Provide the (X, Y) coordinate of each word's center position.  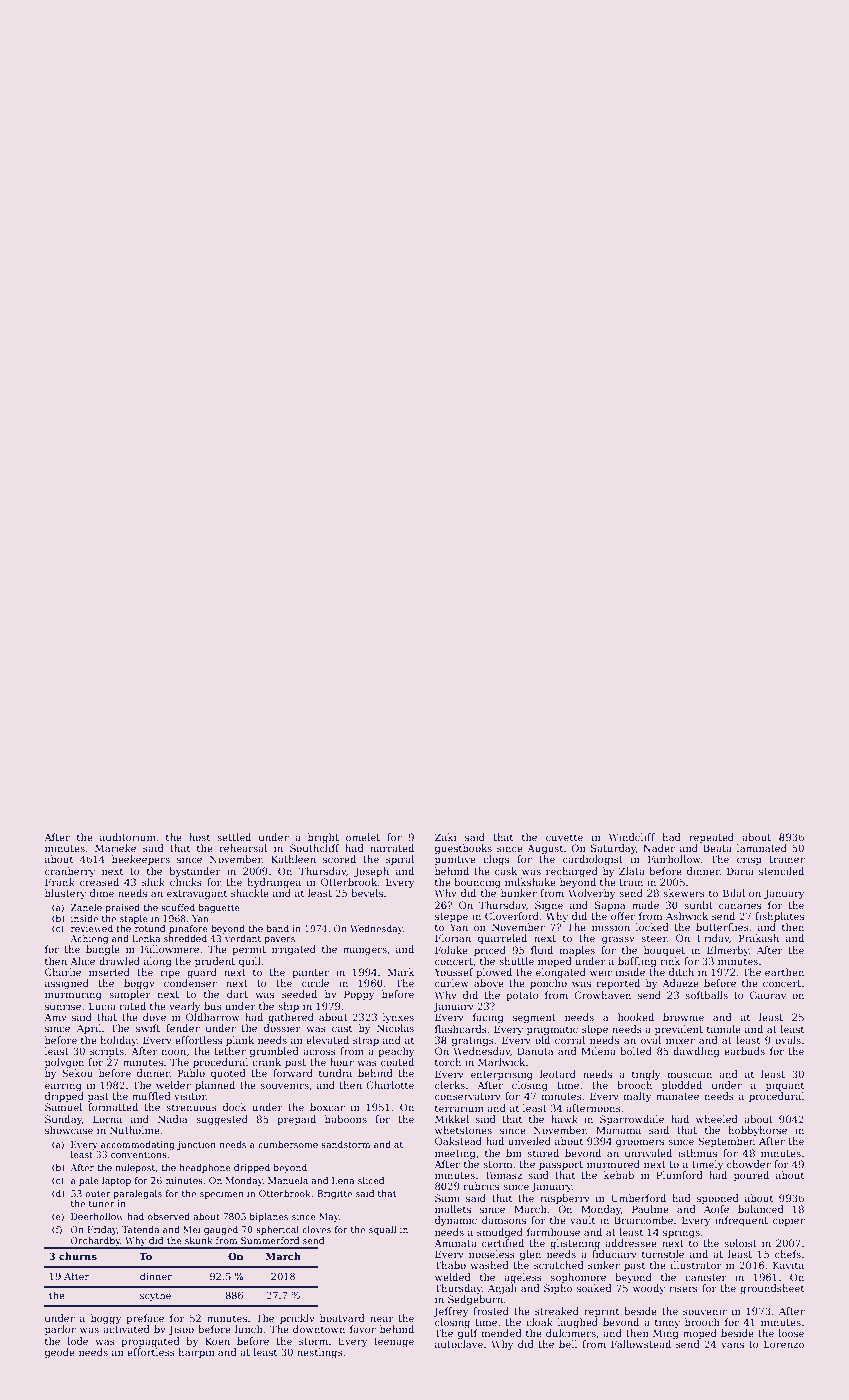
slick (153, 882)
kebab (619, 1175)
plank (240, 1041)
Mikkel (452, 1119)
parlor (60, 1330)
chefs (788, 1254)
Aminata (455, 1243)
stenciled (781, 871)
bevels (367, 893)
